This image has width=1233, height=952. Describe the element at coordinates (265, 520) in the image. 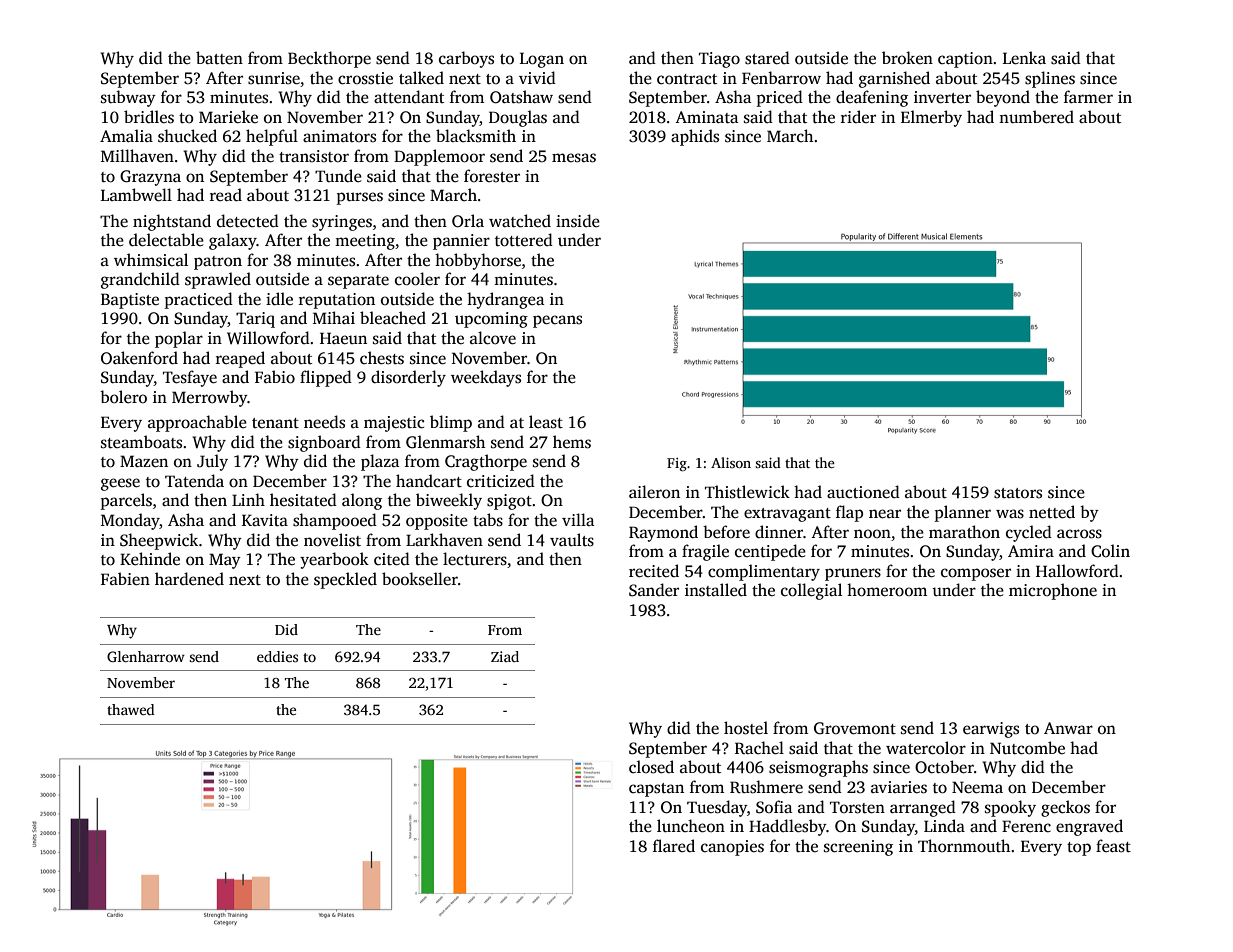

I see `Kavita` at that location.
